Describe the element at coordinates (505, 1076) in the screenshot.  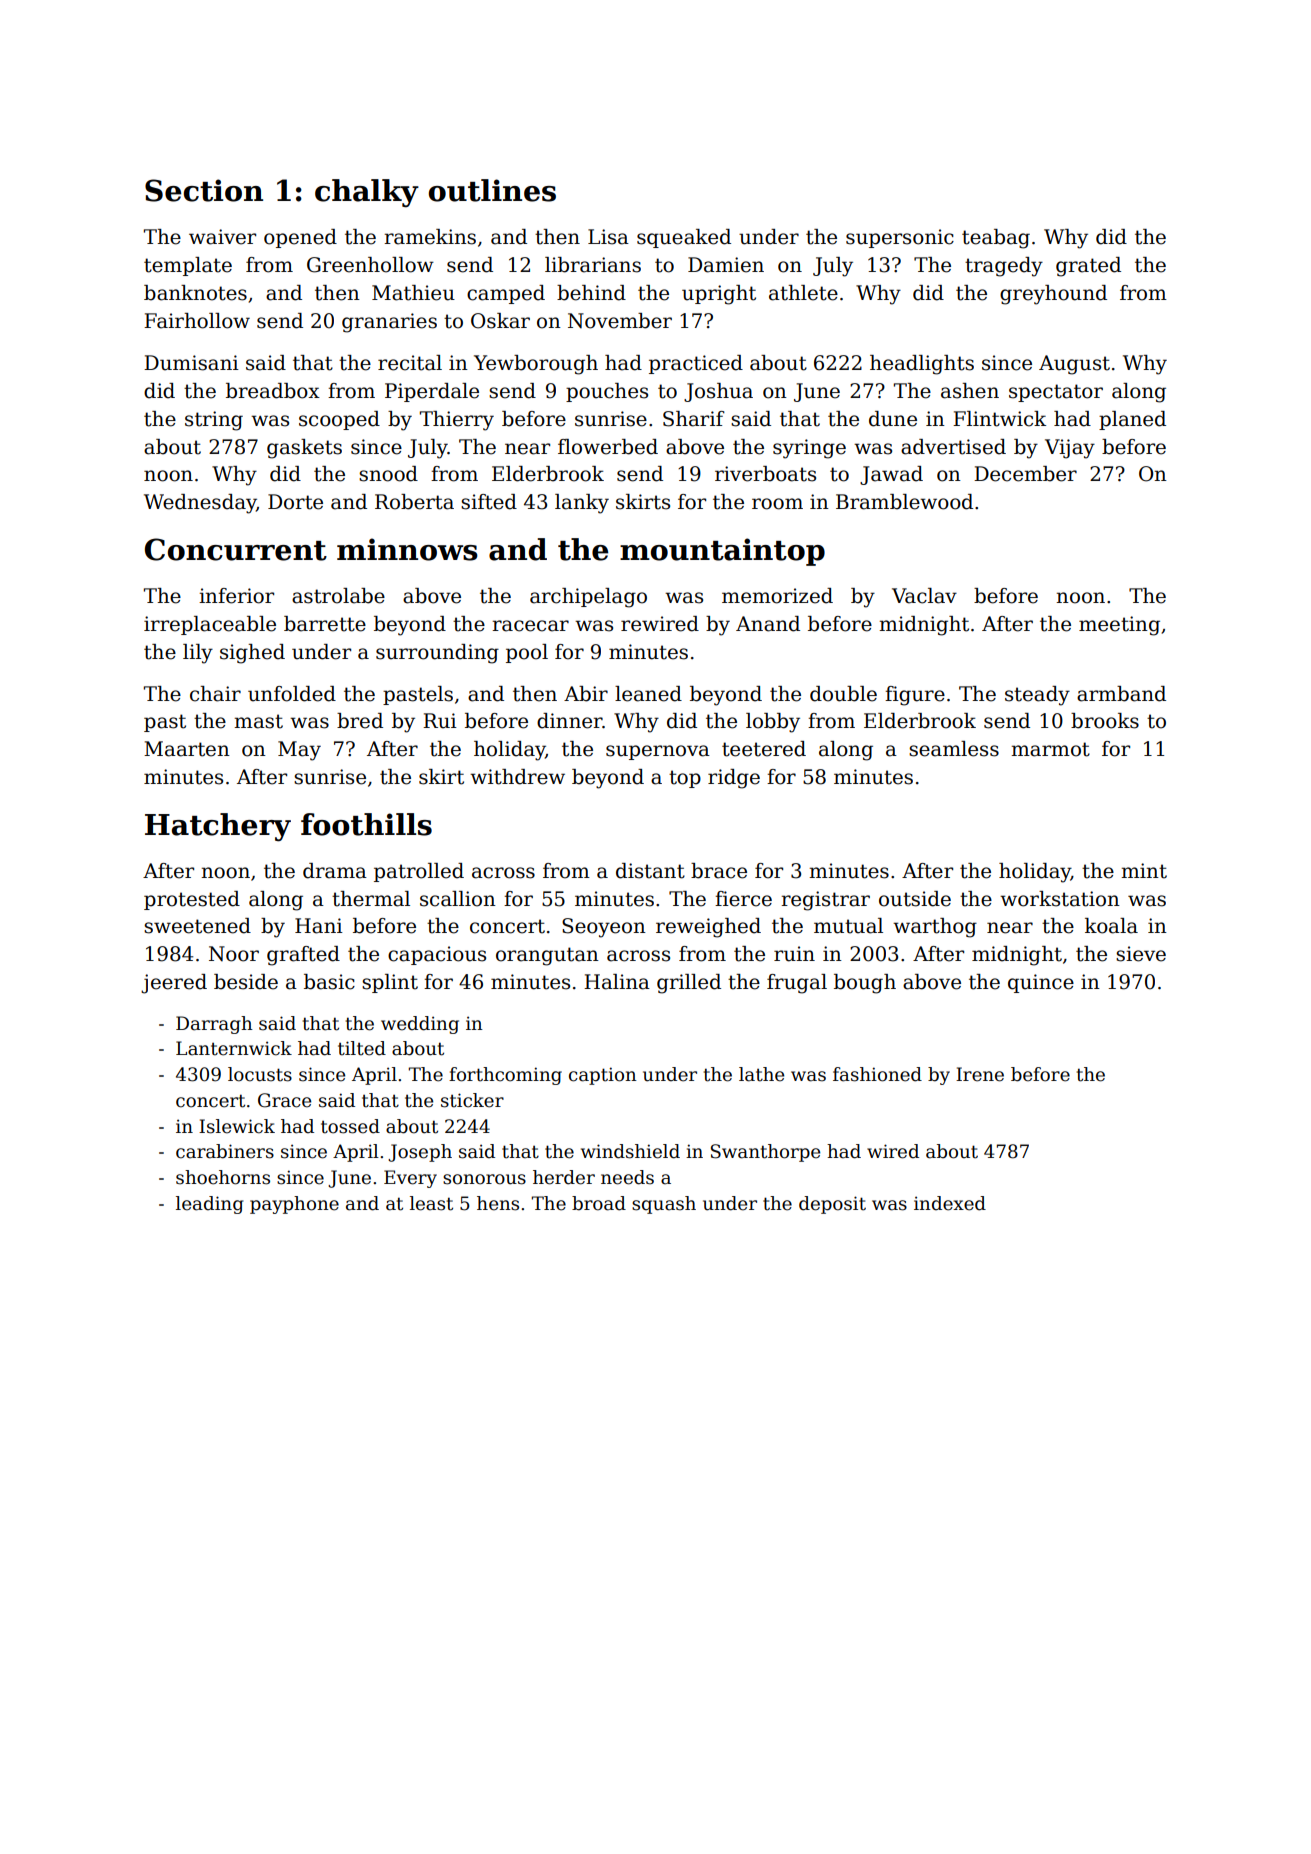
I see `forthcoming` at that location.
